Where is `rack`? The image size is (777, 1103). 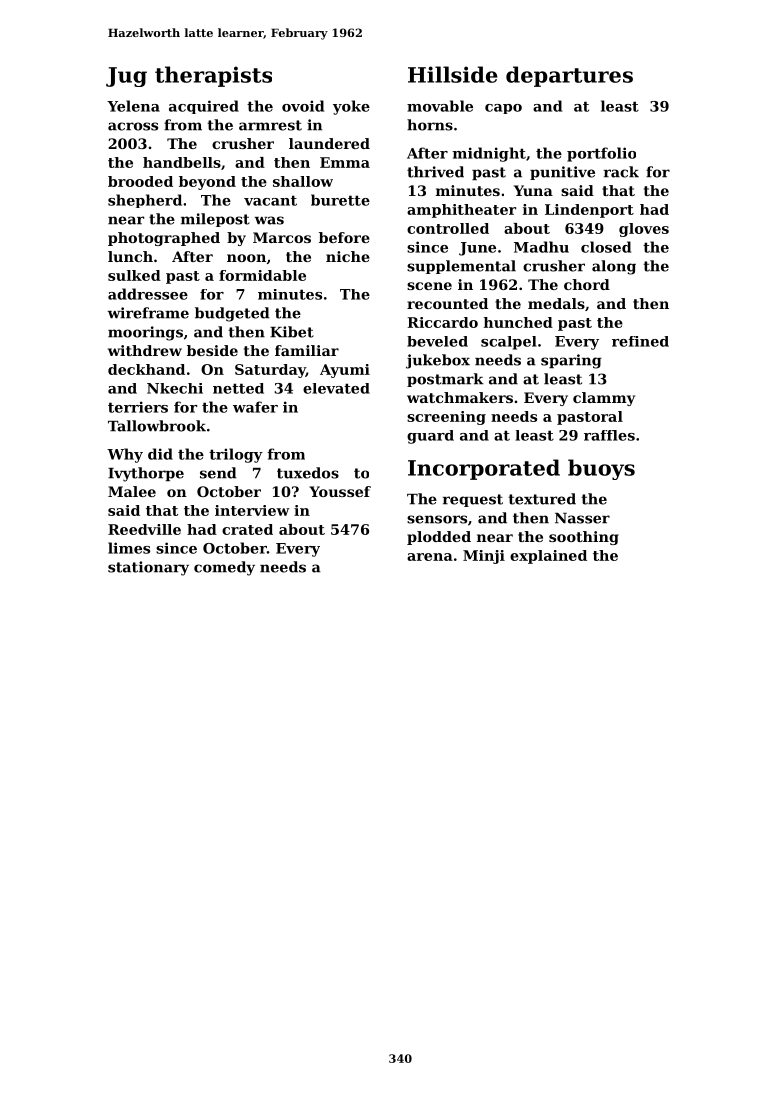
rack is located at coordinates (621, 172).
